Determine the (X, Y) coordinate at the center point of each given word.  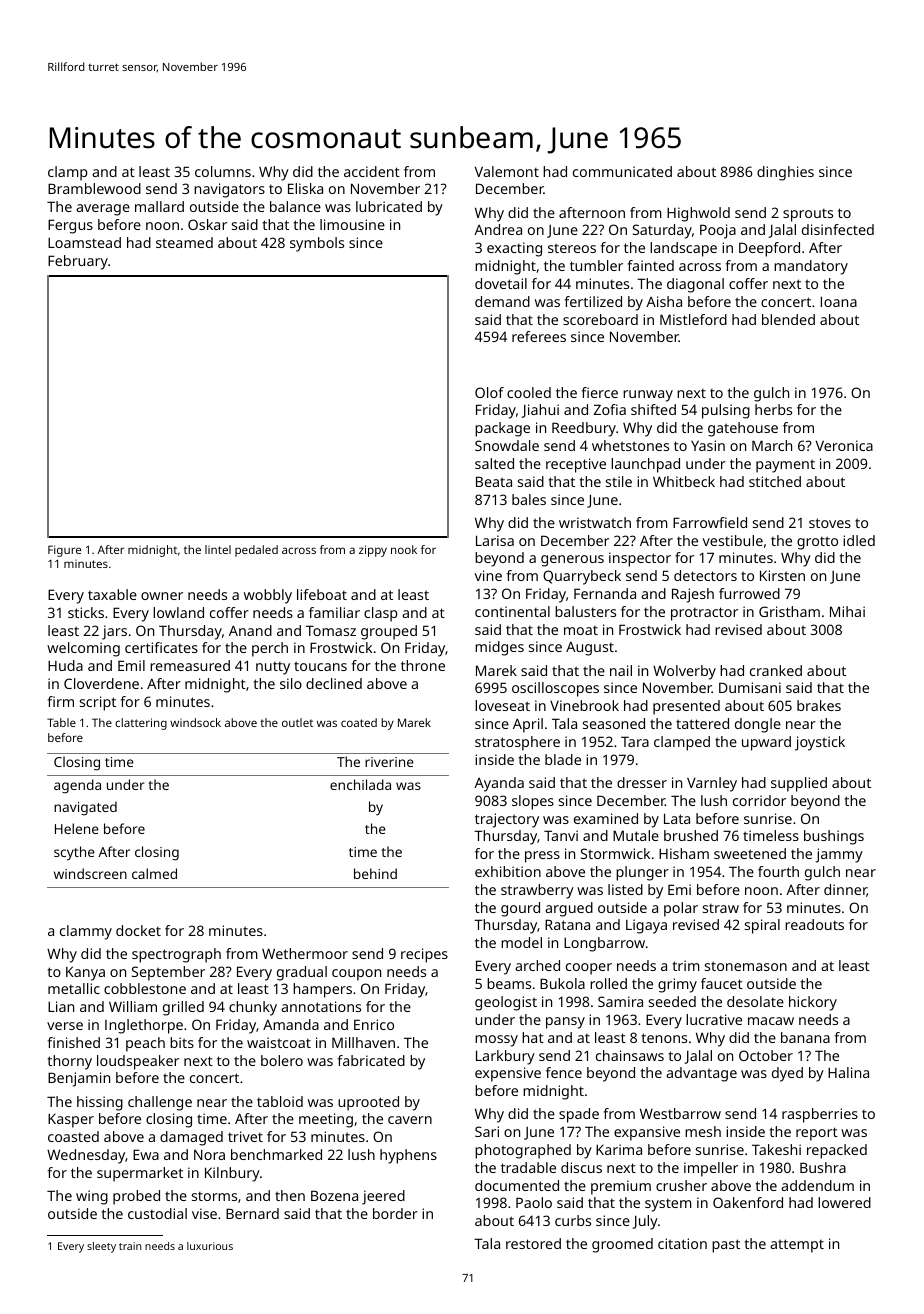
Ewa (146, 1154)
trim (686, 965)
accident (372, 171)
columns (223, 171)
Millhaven (363, 1042)
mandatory (811, 267)
